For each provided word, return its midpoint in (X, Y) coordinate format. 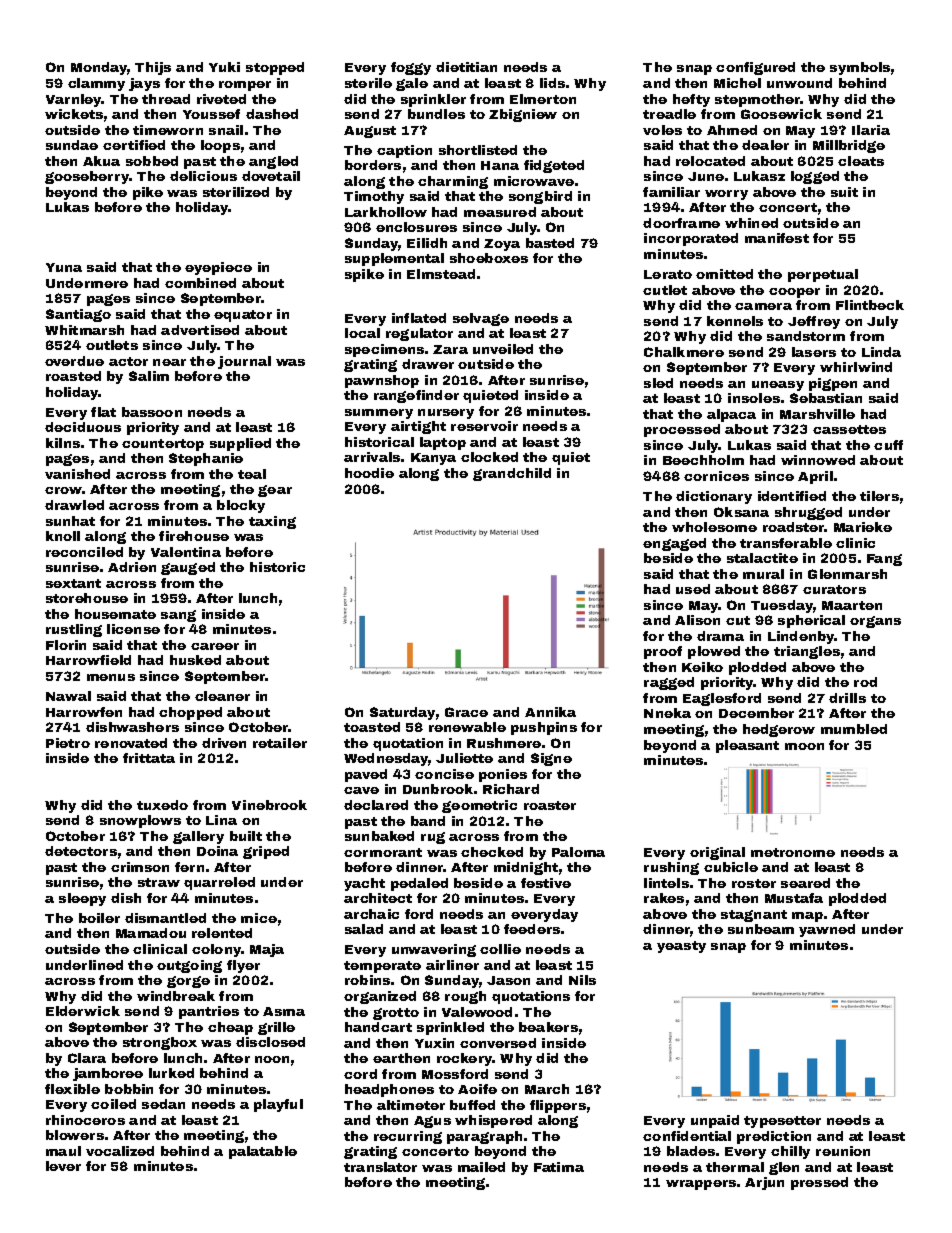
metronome (793, 852)
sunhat (70, 521)
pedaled (419, 884)
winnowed (818, 460)
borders (373, 165)
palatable (263, 1152)
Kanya (433, 459)
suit (844, 192)
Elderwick (83, 1011)
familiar (671, 192)
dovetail (271, 176)
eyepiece (218, 268)
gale (412, 84)
